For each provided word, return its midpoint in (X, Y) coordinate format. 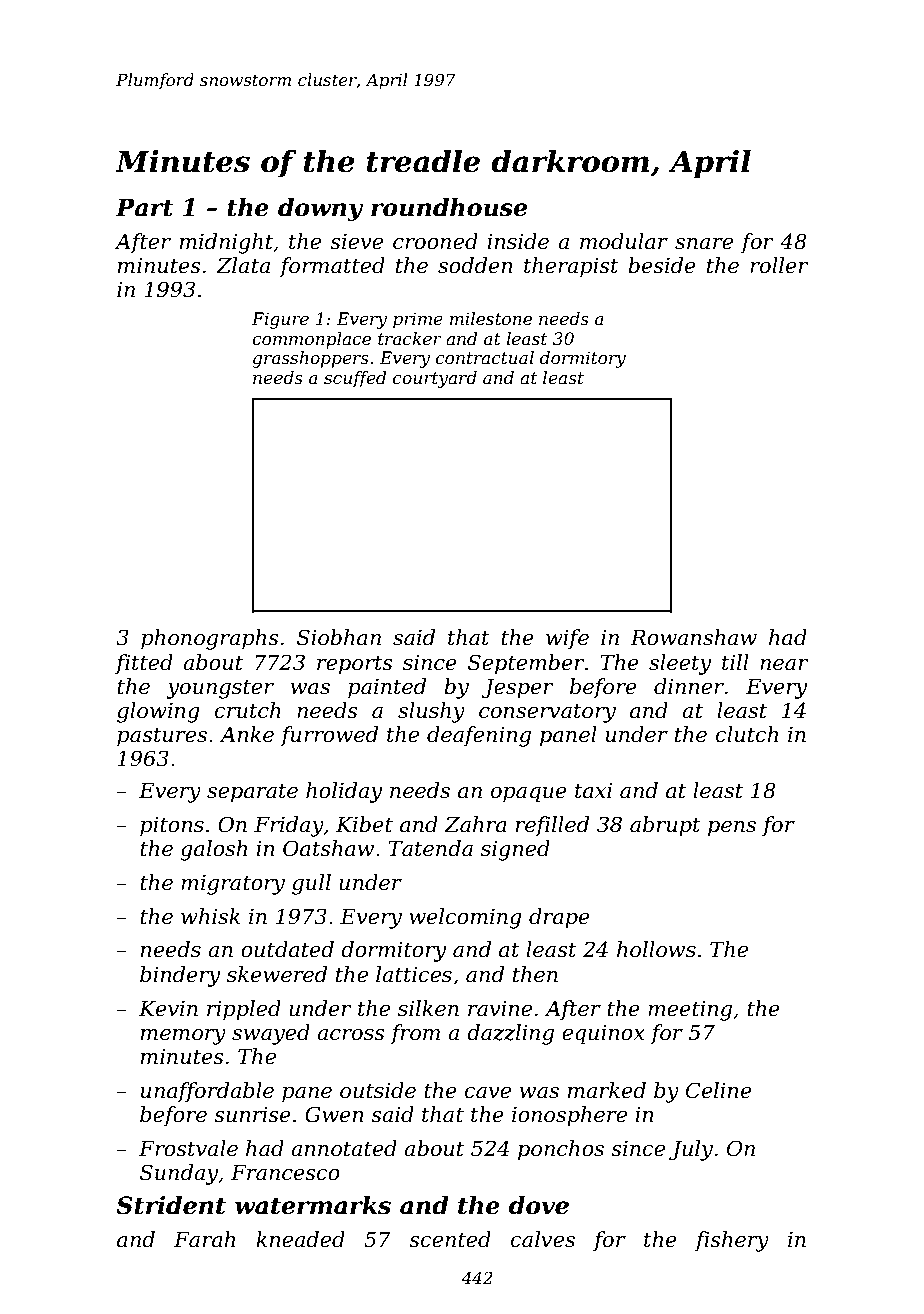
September (526, 664)
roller (779, 265)
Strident (171, 1205)
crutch (248, 710)
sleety (680, 664)
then (535, 974)
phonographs (210, 639)
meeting (690, 1010)
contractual (485, 357)
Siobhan (339, 637)
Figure (280, 320)
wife (567, 639)
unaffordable (207, 1092)
